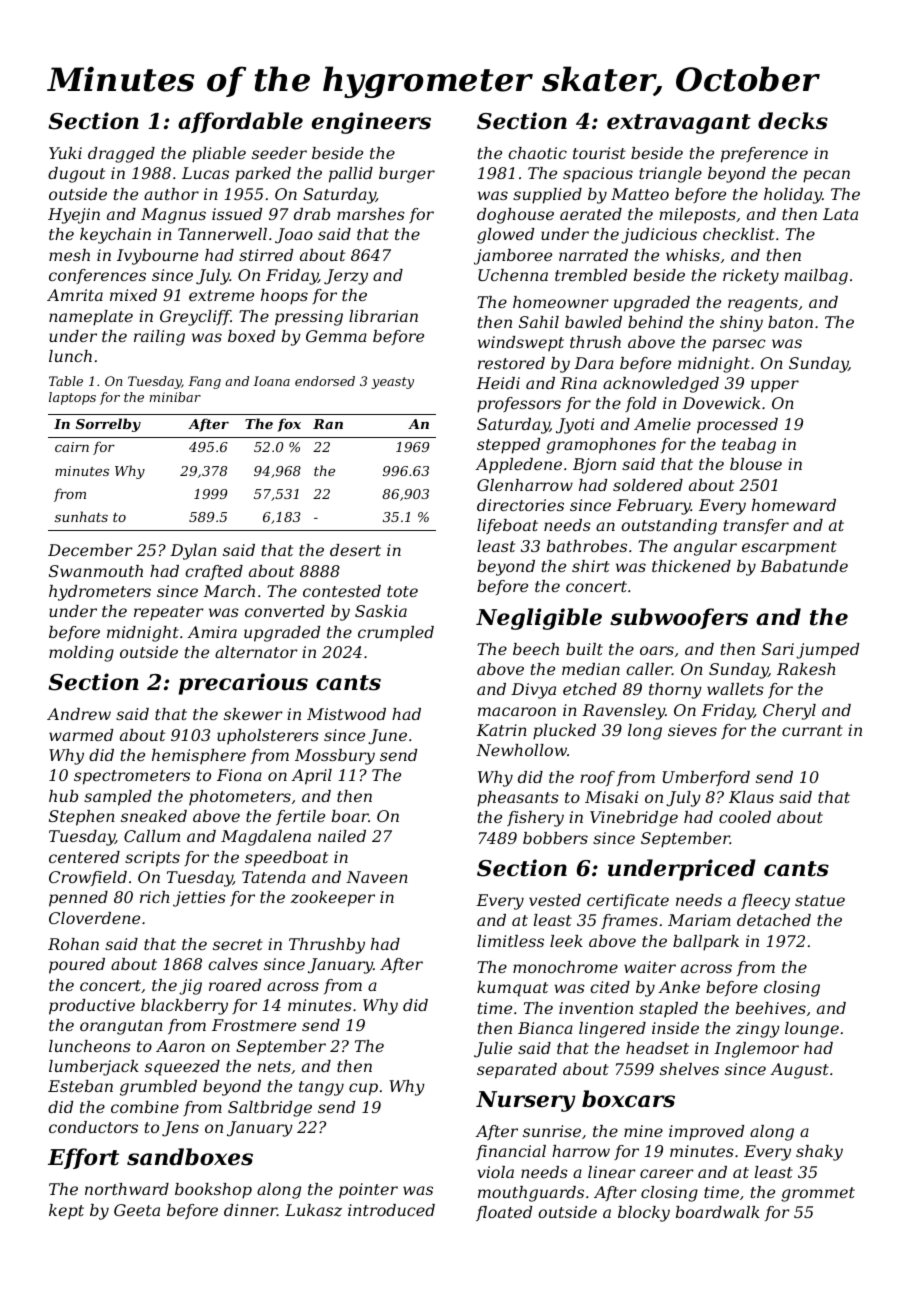 The width and height of the image is (913, 1297). Describe the element at coordinates (737, 426) in the image. I see `processed` at that location.
